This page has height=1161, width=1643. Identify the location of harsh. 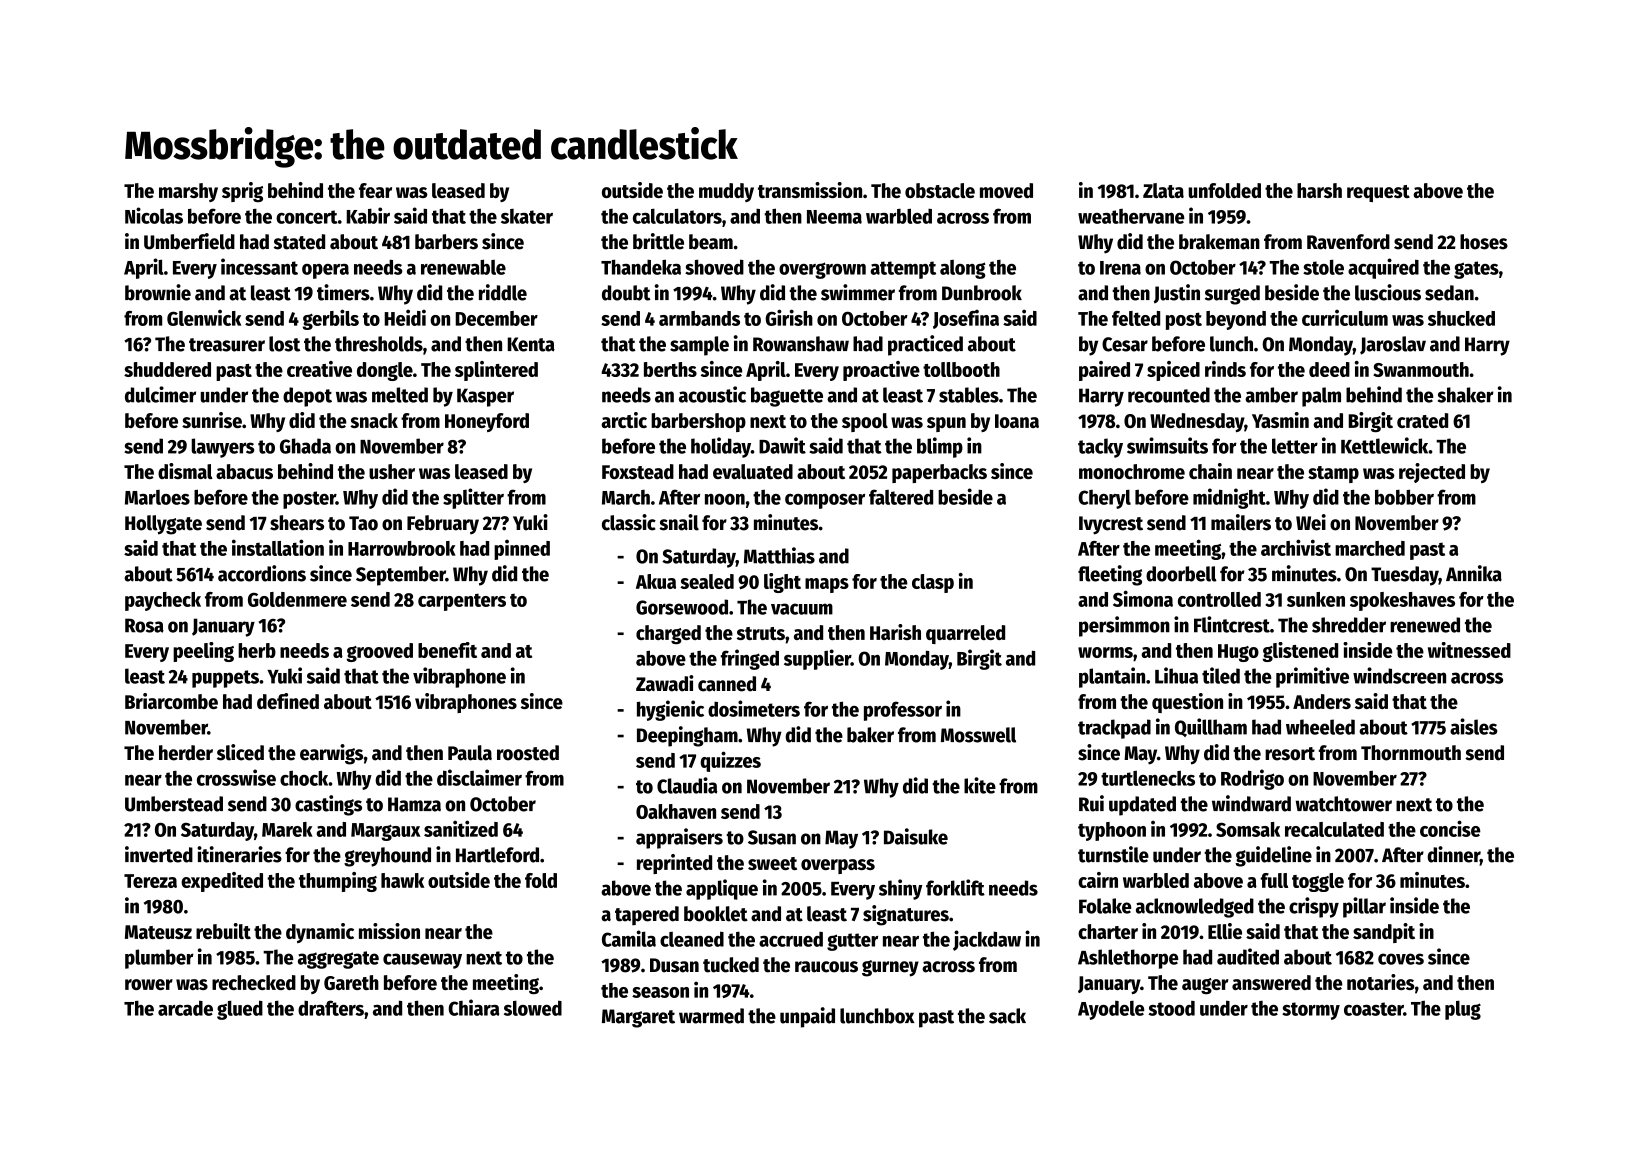
(1319, 190).
